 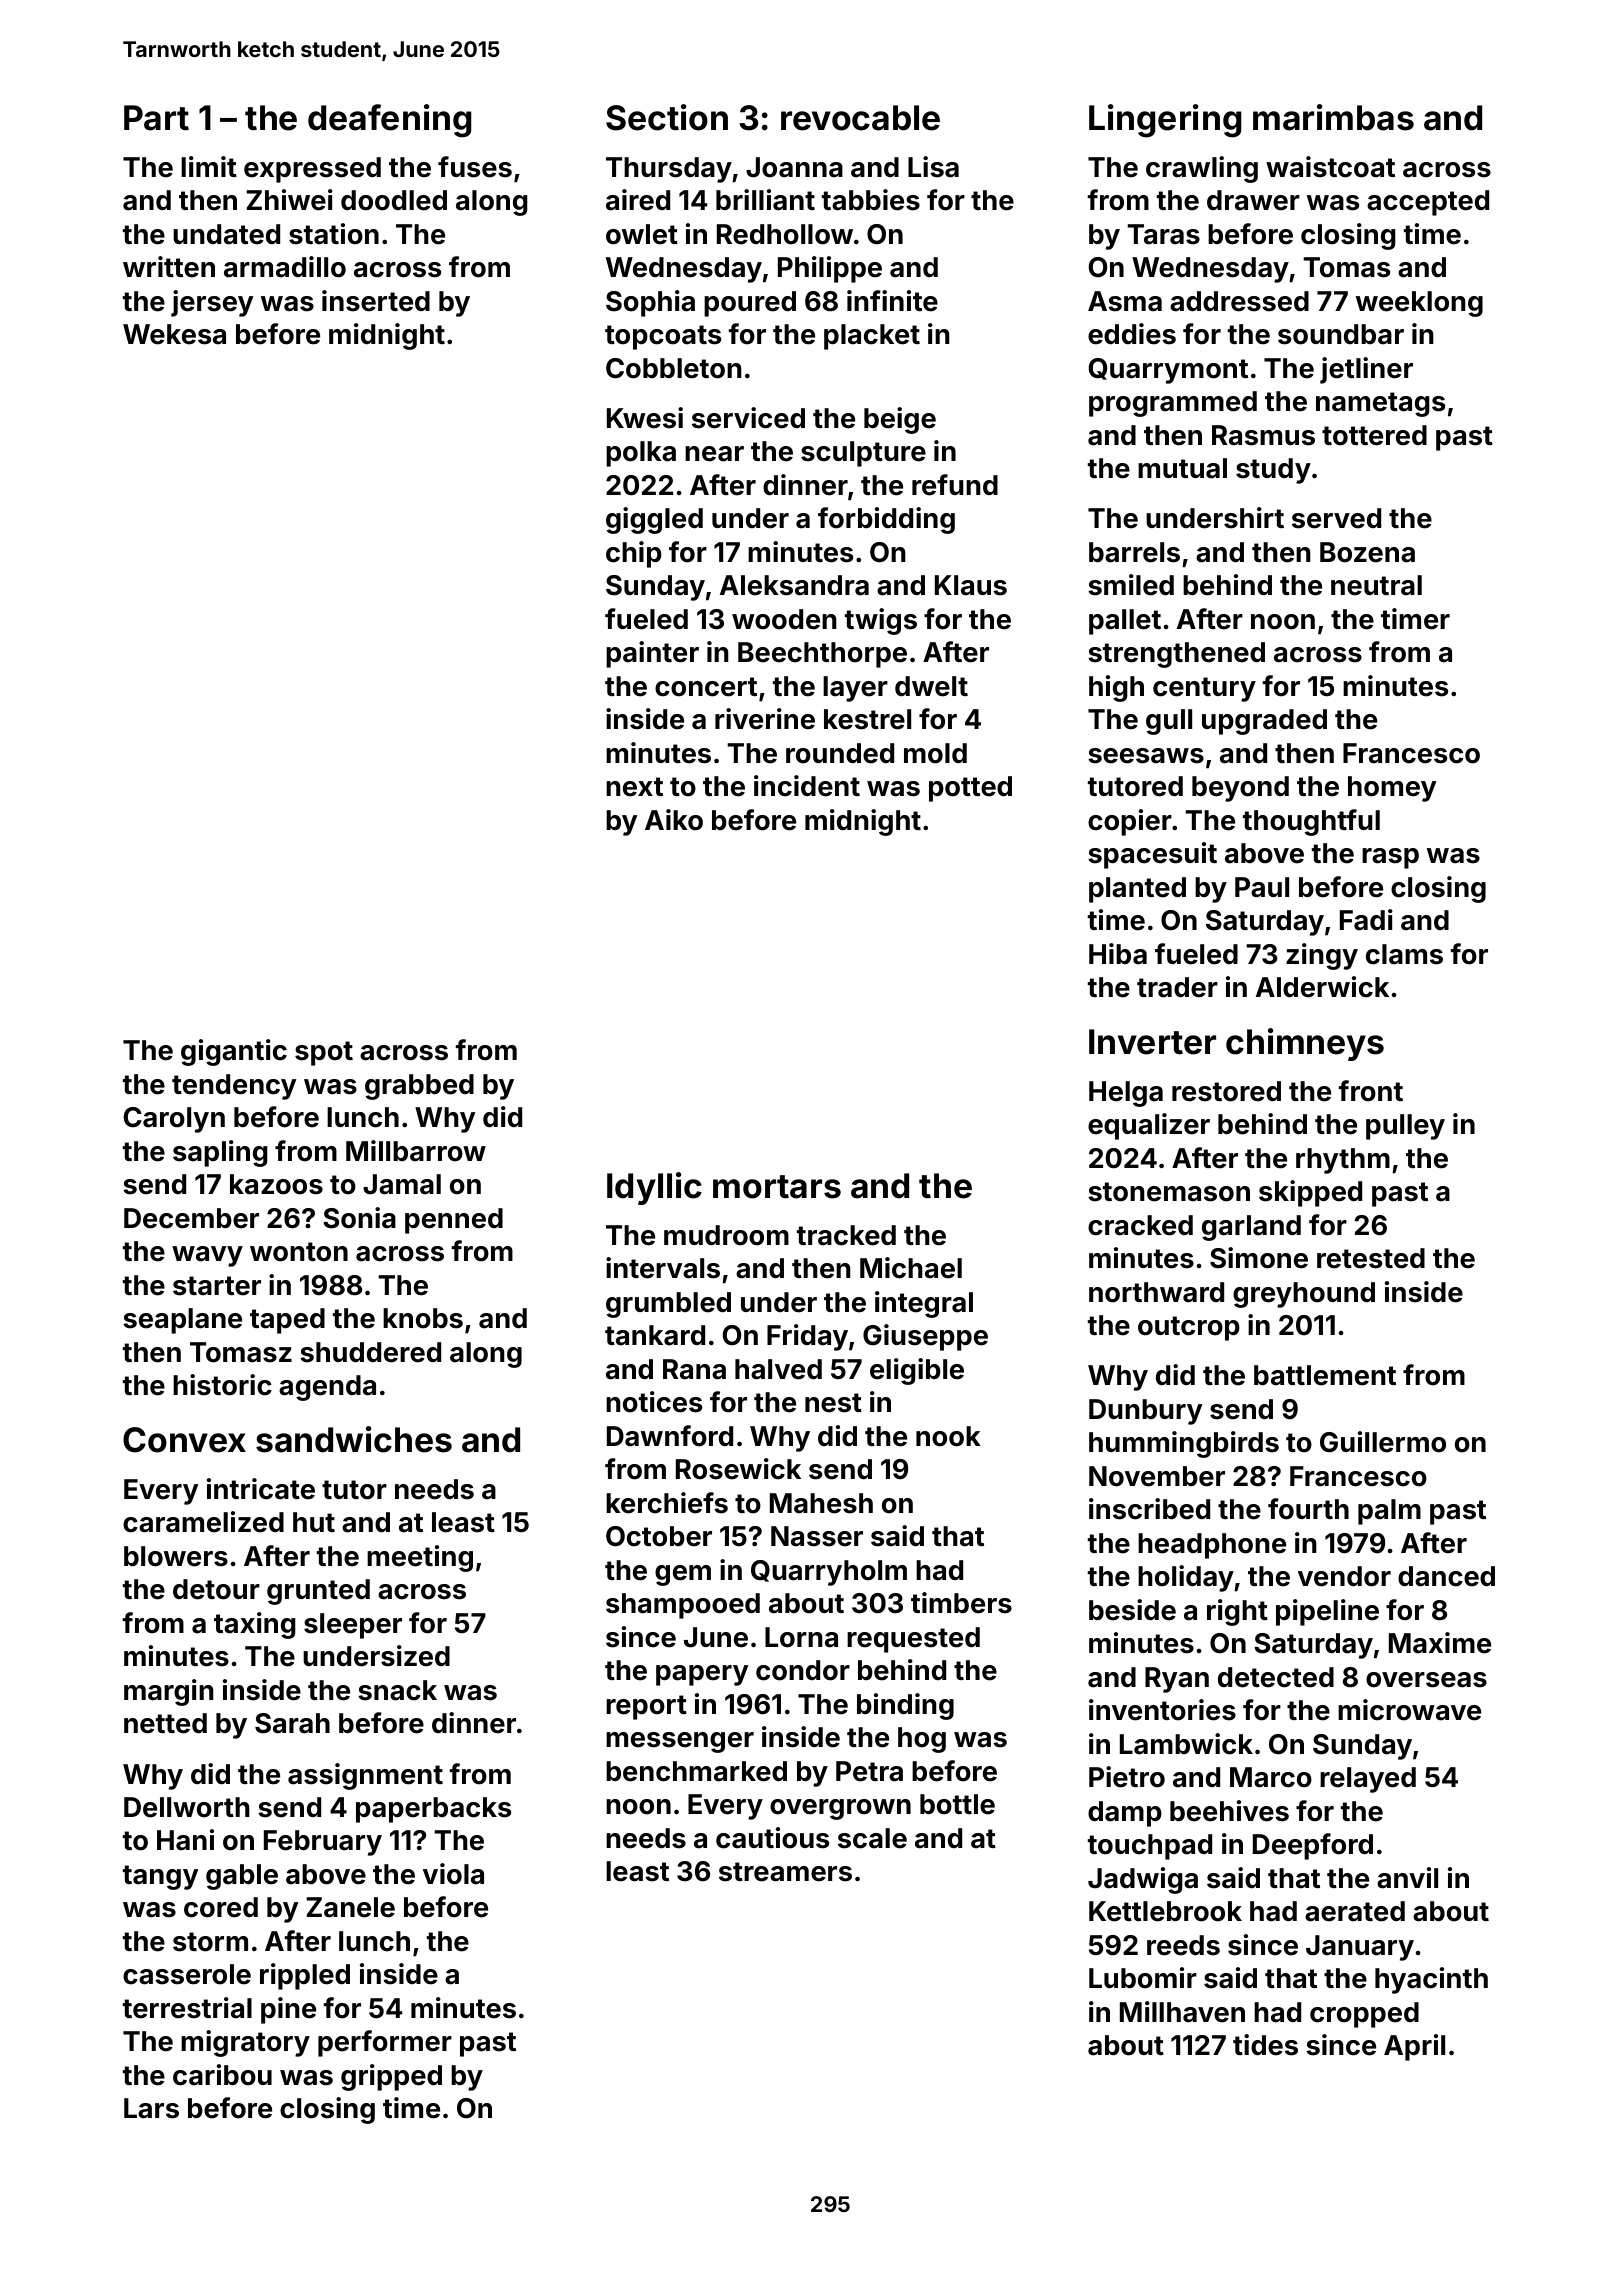 I want to click on dwelt, so click(x=931, y=686).
